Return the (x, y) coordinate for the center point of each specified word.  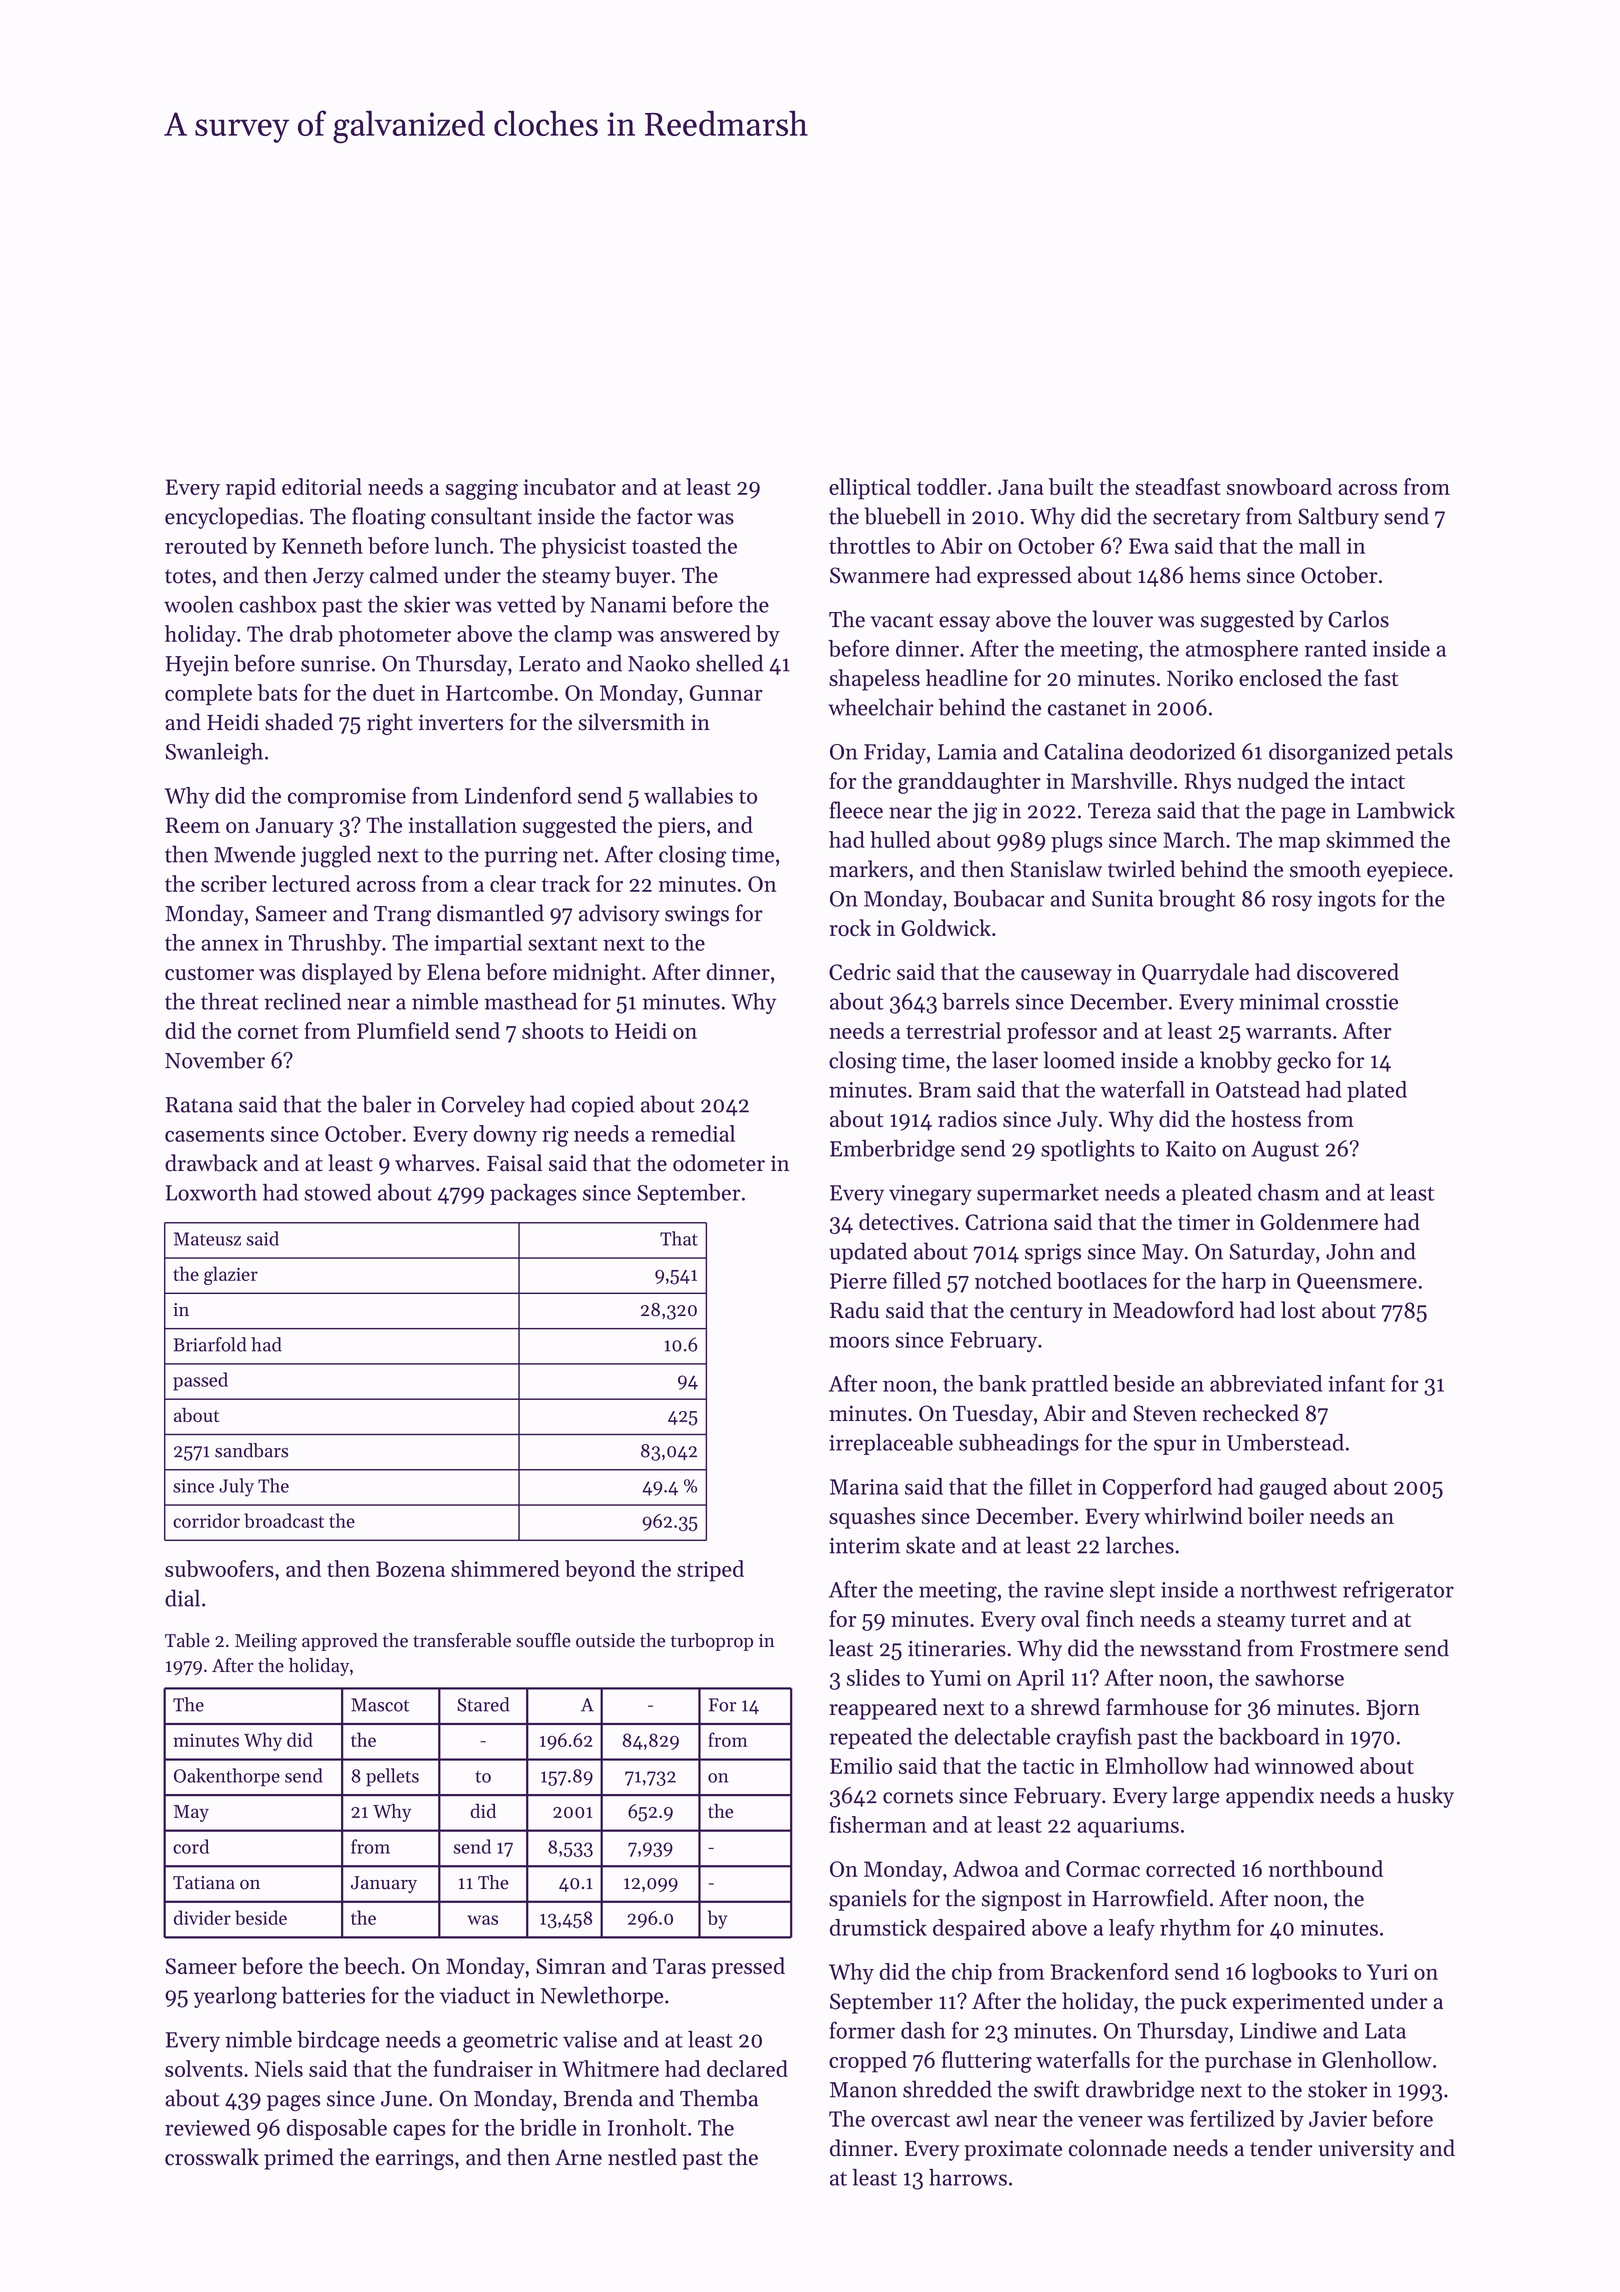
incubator (569, 486)
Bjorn (1393, 1709)
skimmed (1370, 839)
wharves (434, 1163)
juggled (335, 856)
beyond (600, 1571)
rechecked (1251, 1413)
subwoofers (219, 1568)
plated (1377, 1091)
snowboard (1279, 486)
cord (191, 1846)
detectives (906, 1221)
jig (984, 813)
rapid (251, 489)
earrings (415, 2159)
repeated (870, 1738)
